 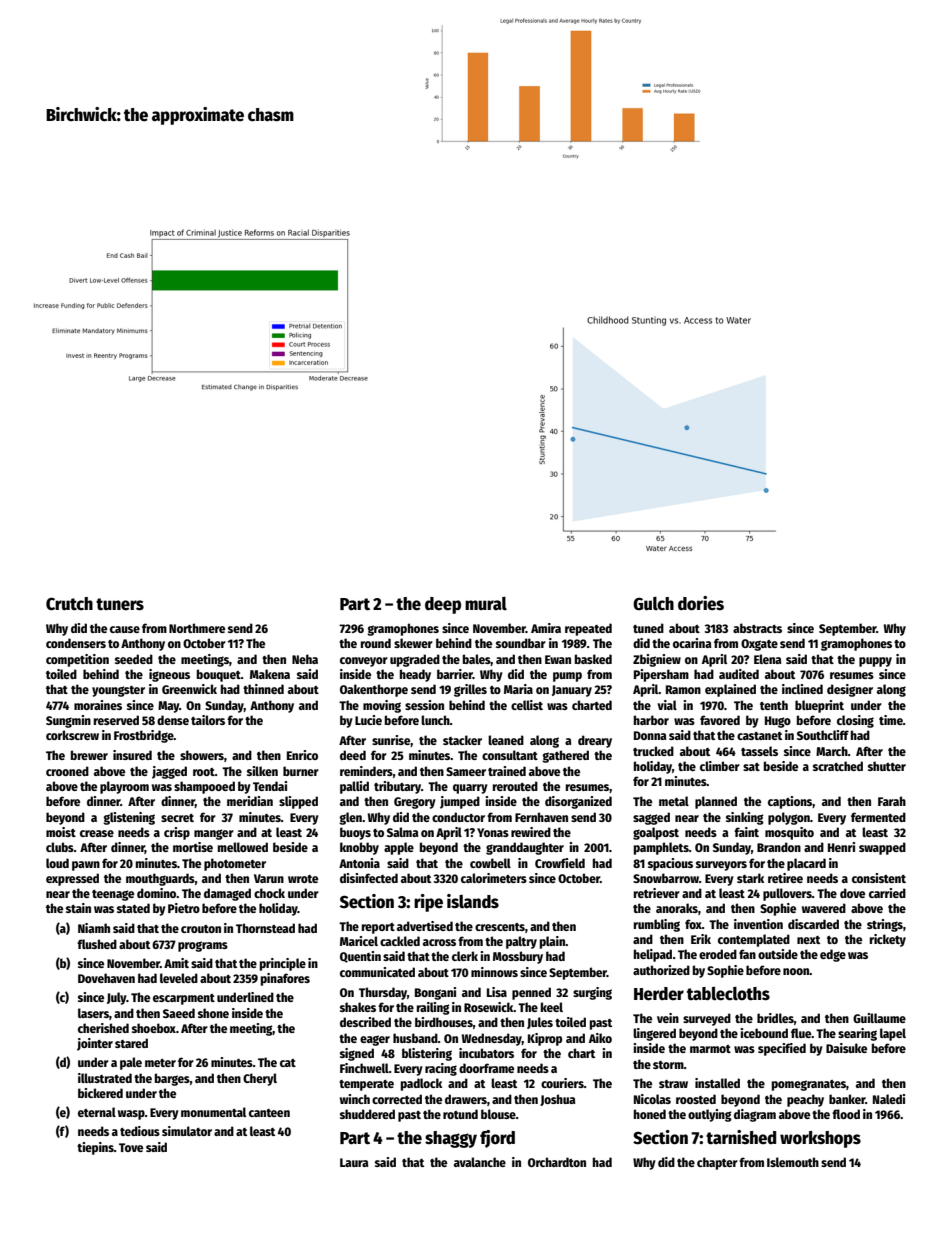 I want to click on mural, so click(x=486, y=603).
